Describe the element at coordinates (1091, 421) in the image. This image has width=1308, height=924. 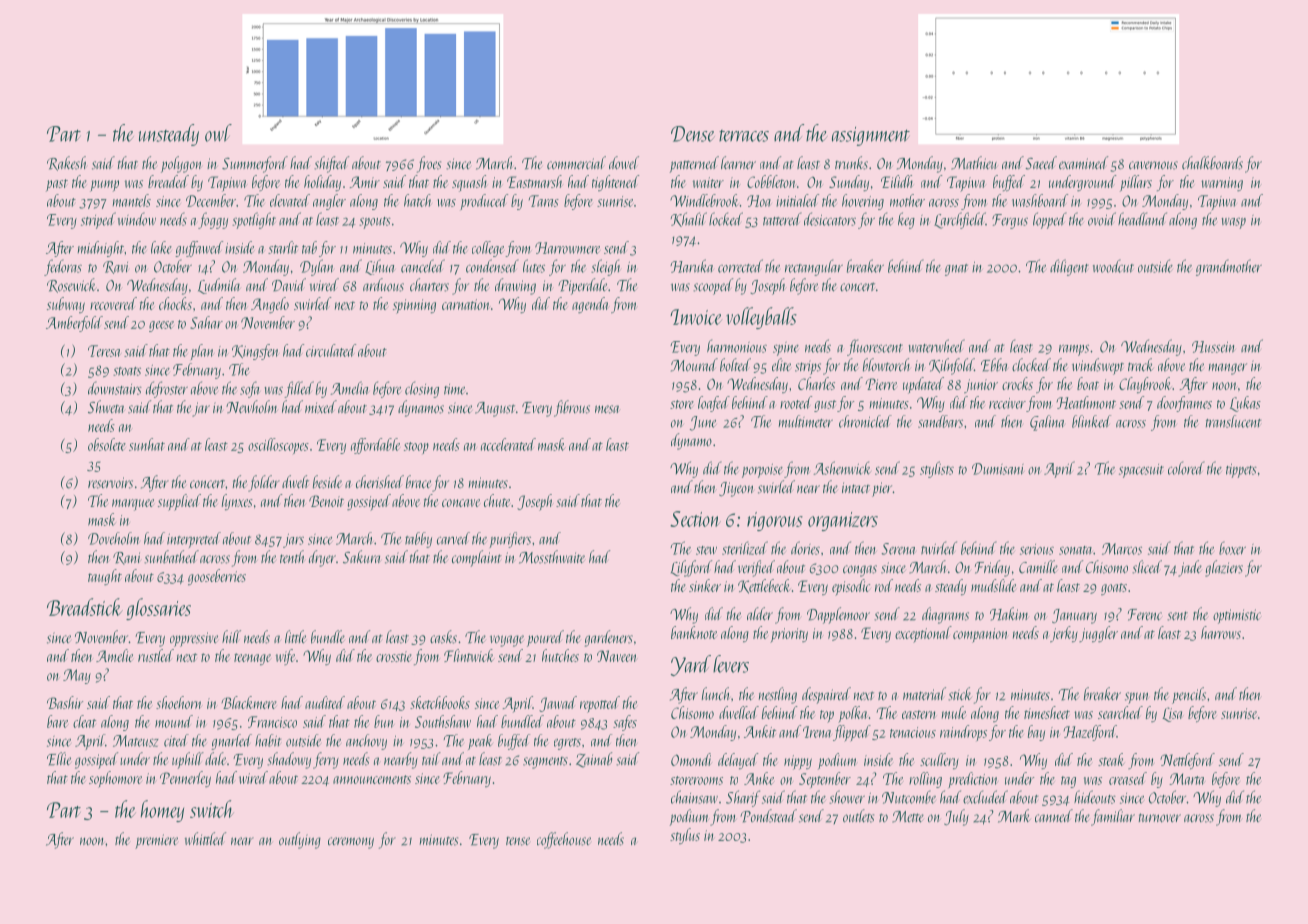
I see `blinked` at that location.
